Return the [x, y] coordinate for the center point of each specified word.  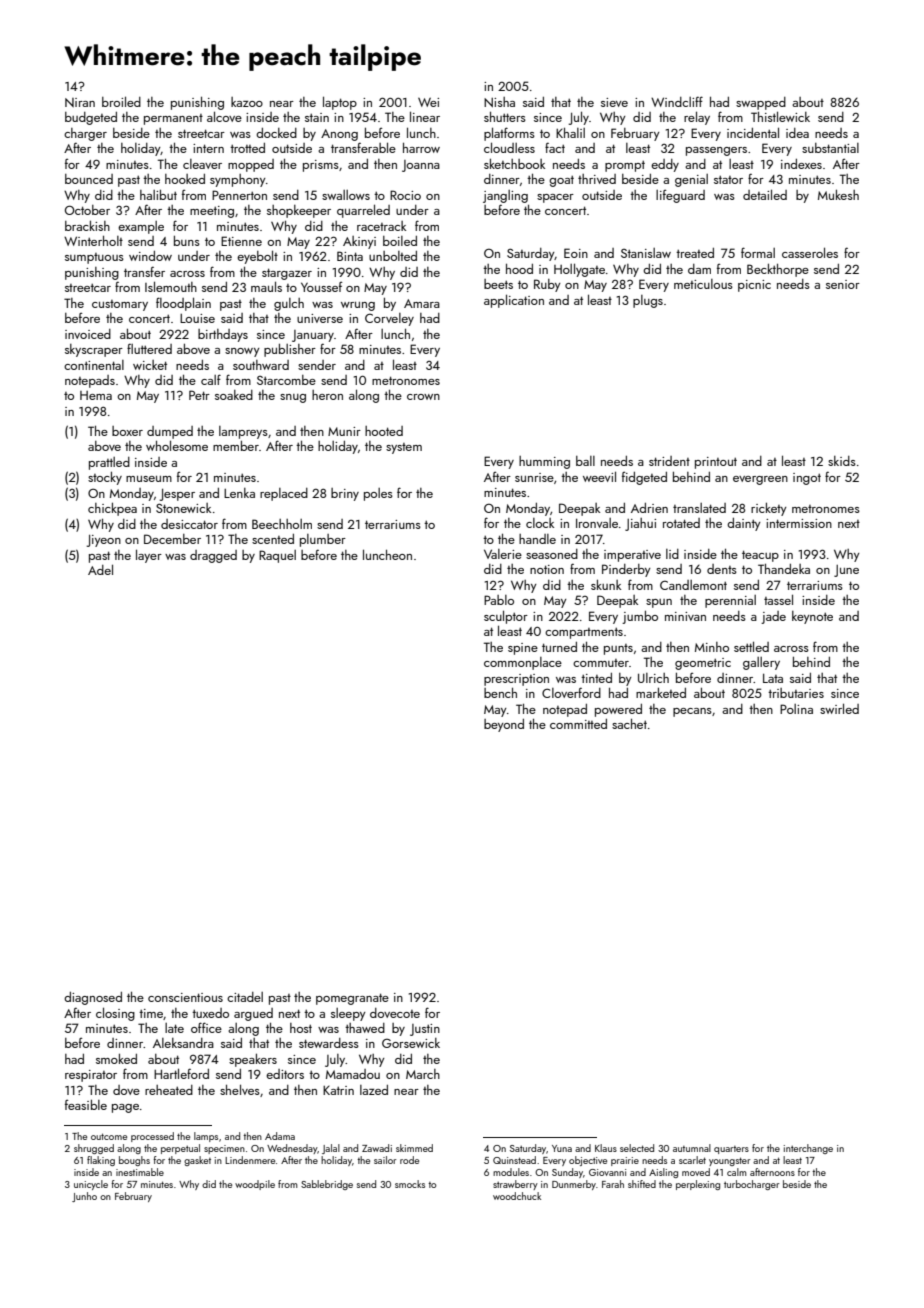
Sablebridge [327, 1185]
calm [737, 1172]
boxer [127, 431]
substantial [830, 148]
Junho [84, 1197]
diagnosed [93, 998]
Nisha [499, 102]
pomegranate [352, 999]
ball [585, 461]
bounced [89, 179]
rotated [681, 523]
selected [637, 1148]
